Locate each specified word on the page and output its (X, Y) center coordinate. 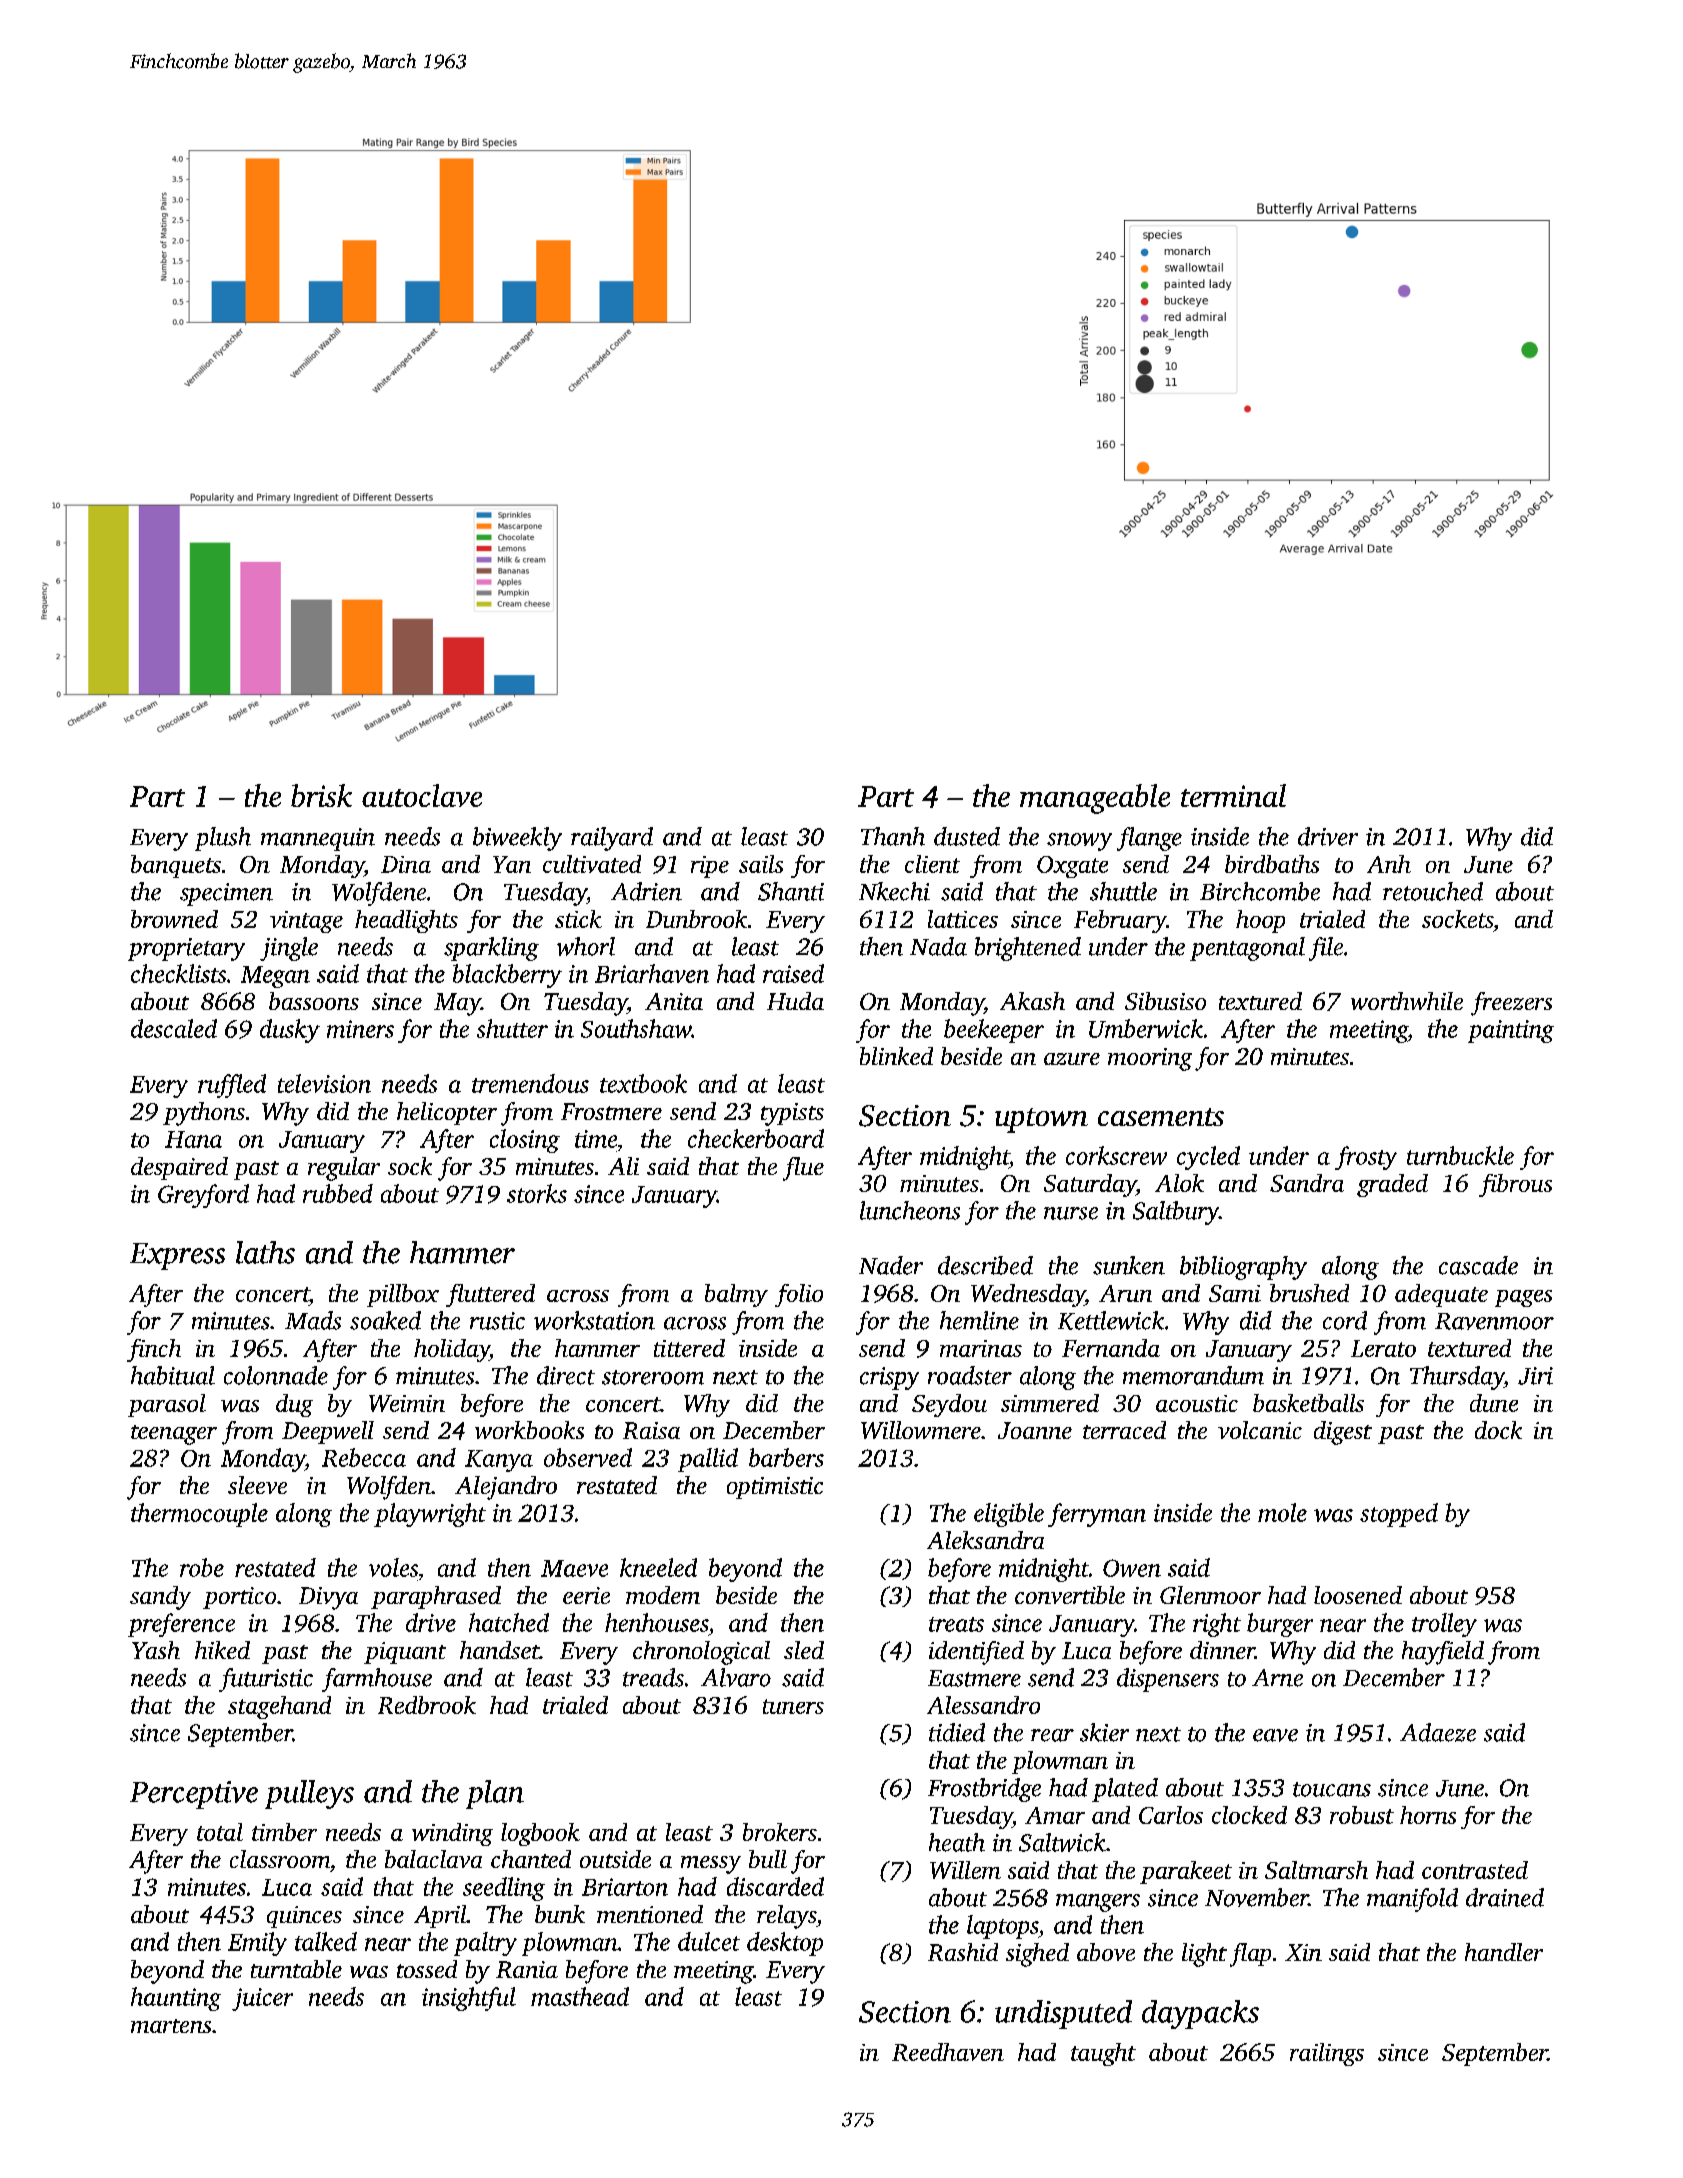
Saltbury (1176, 1213)
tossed (427, 1969)
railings (1327, 2054)
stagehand (279, 1707)
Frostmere (611, 1111)
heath (957, 1842)
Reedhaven (948, 2052)
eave (1275, 1735)
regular (344, 1169)
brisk (321, 795)
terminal (1233, 795)
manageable (1095, 799)
